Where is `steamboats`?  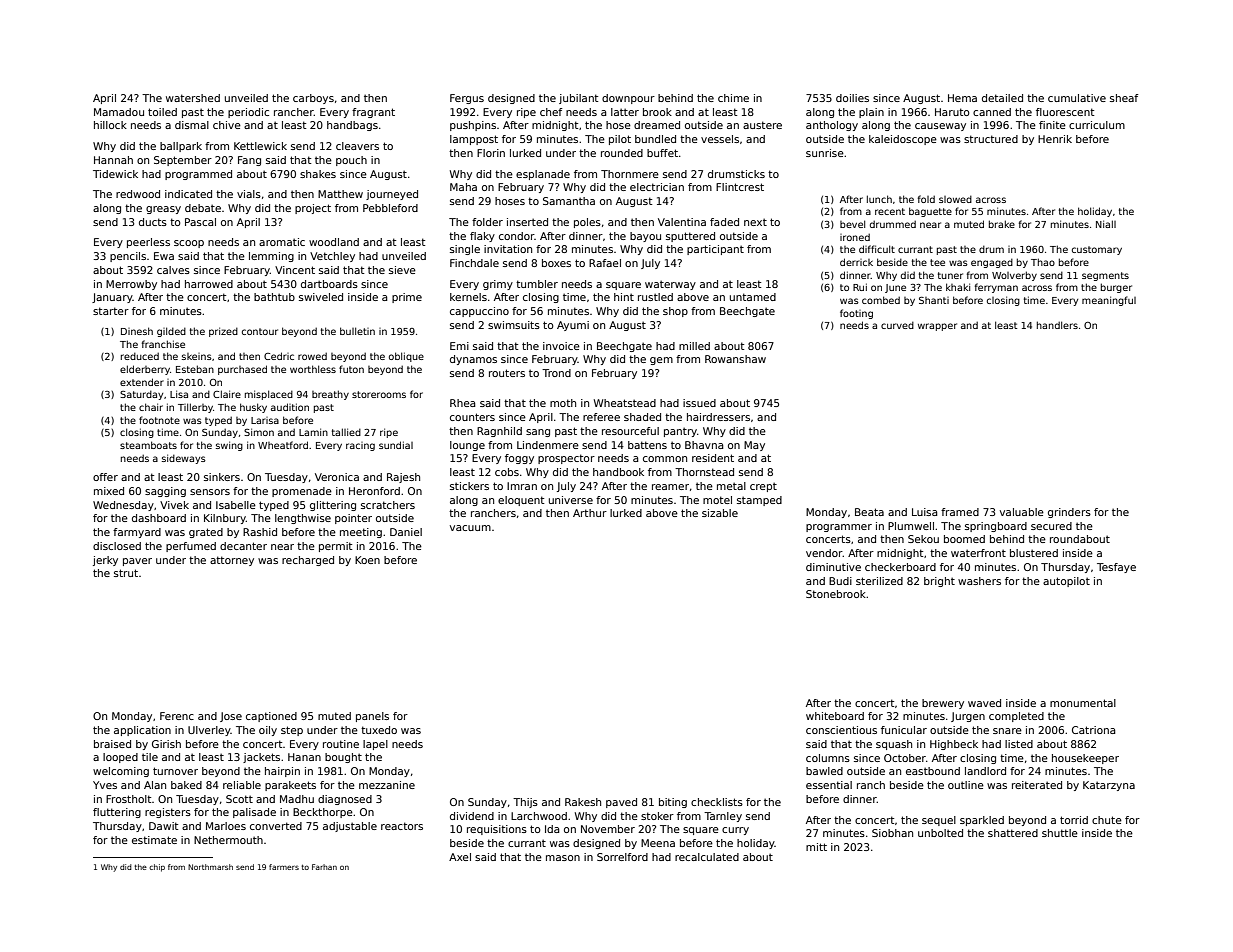 steamboats is located at coordinates (148, 445).
